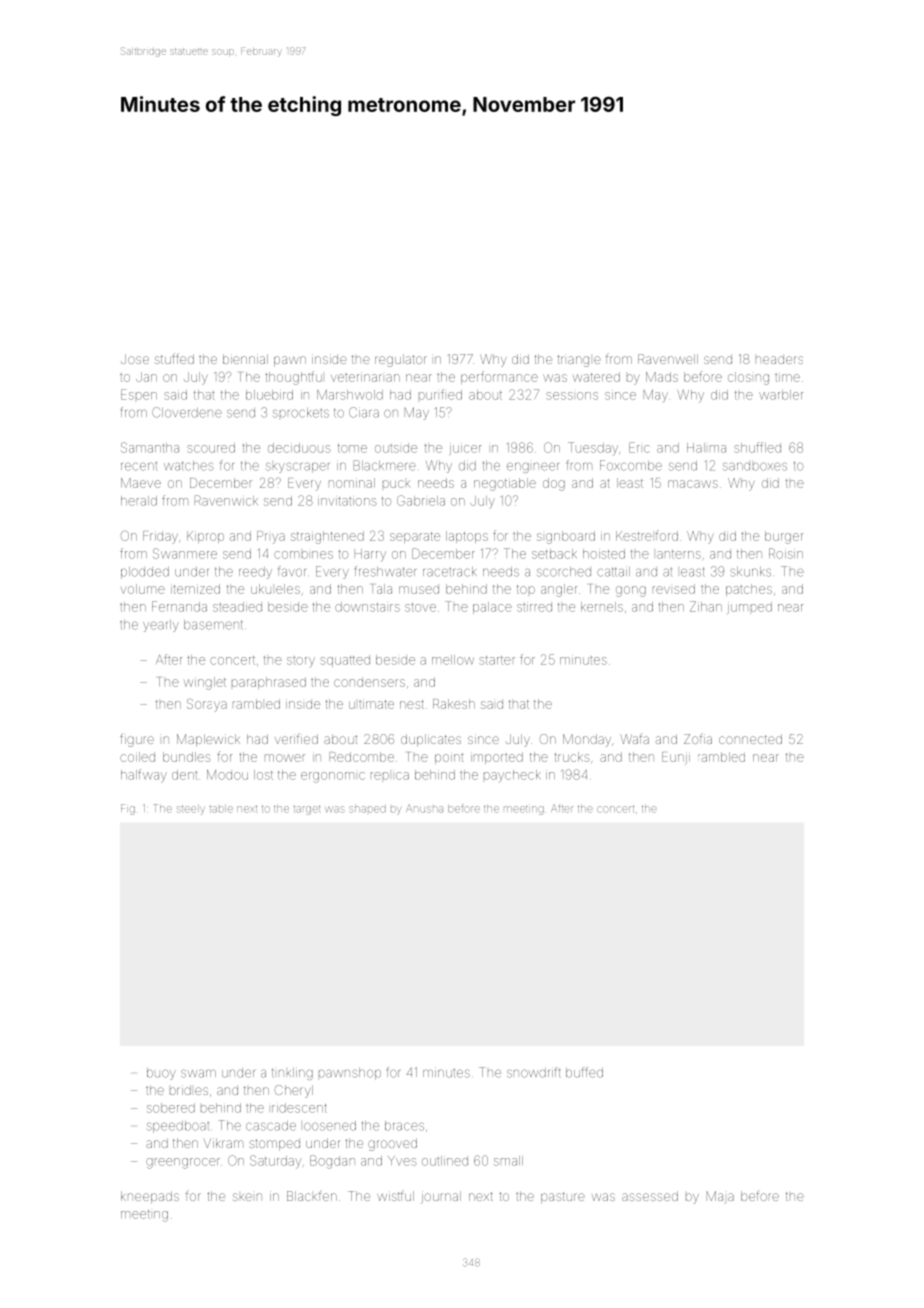 This page has width=924, height=1308. I want to click on patches, so click(749, 590).
